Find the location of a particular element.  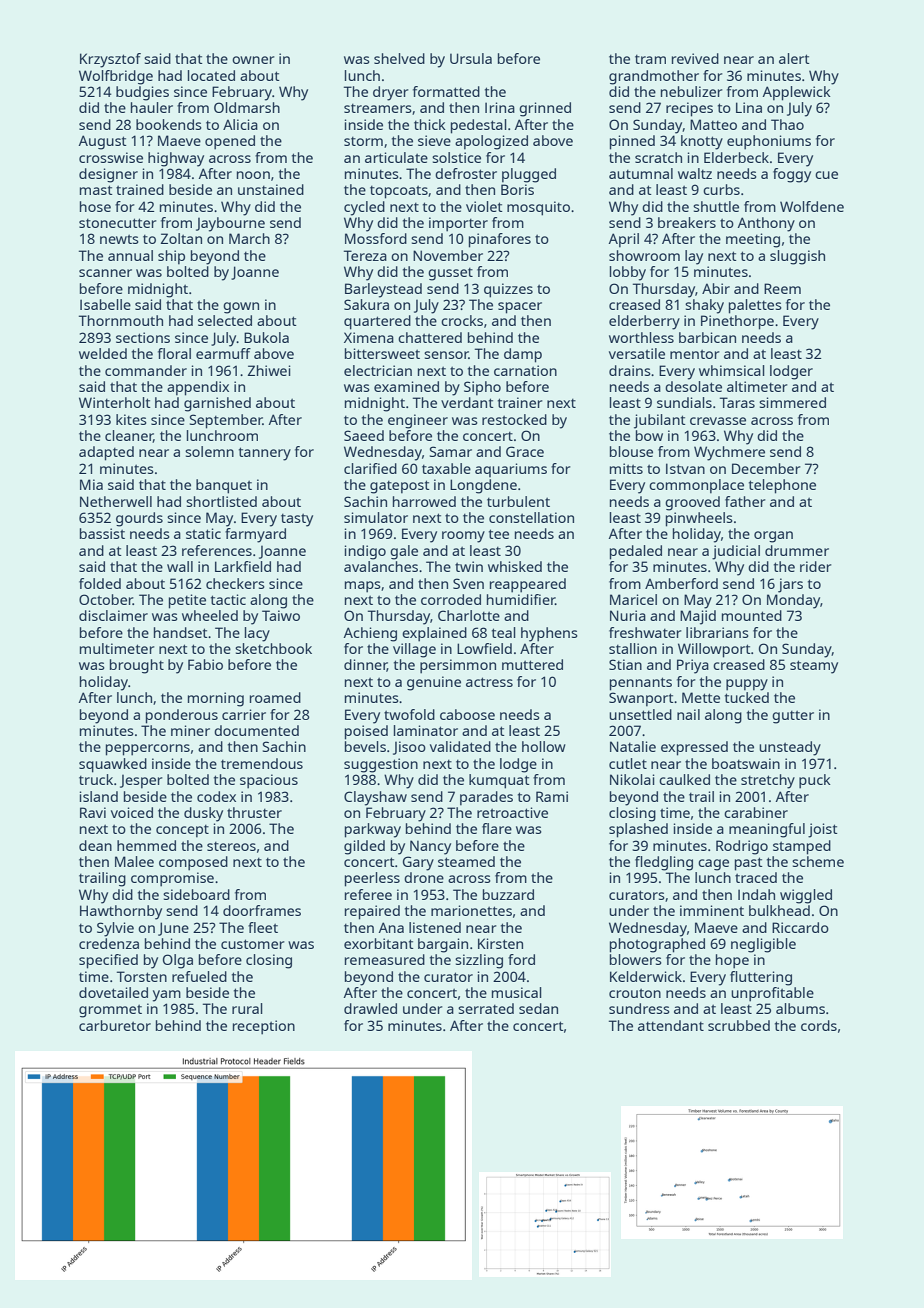

Jaybourne is located at coordinates (230, 224).
